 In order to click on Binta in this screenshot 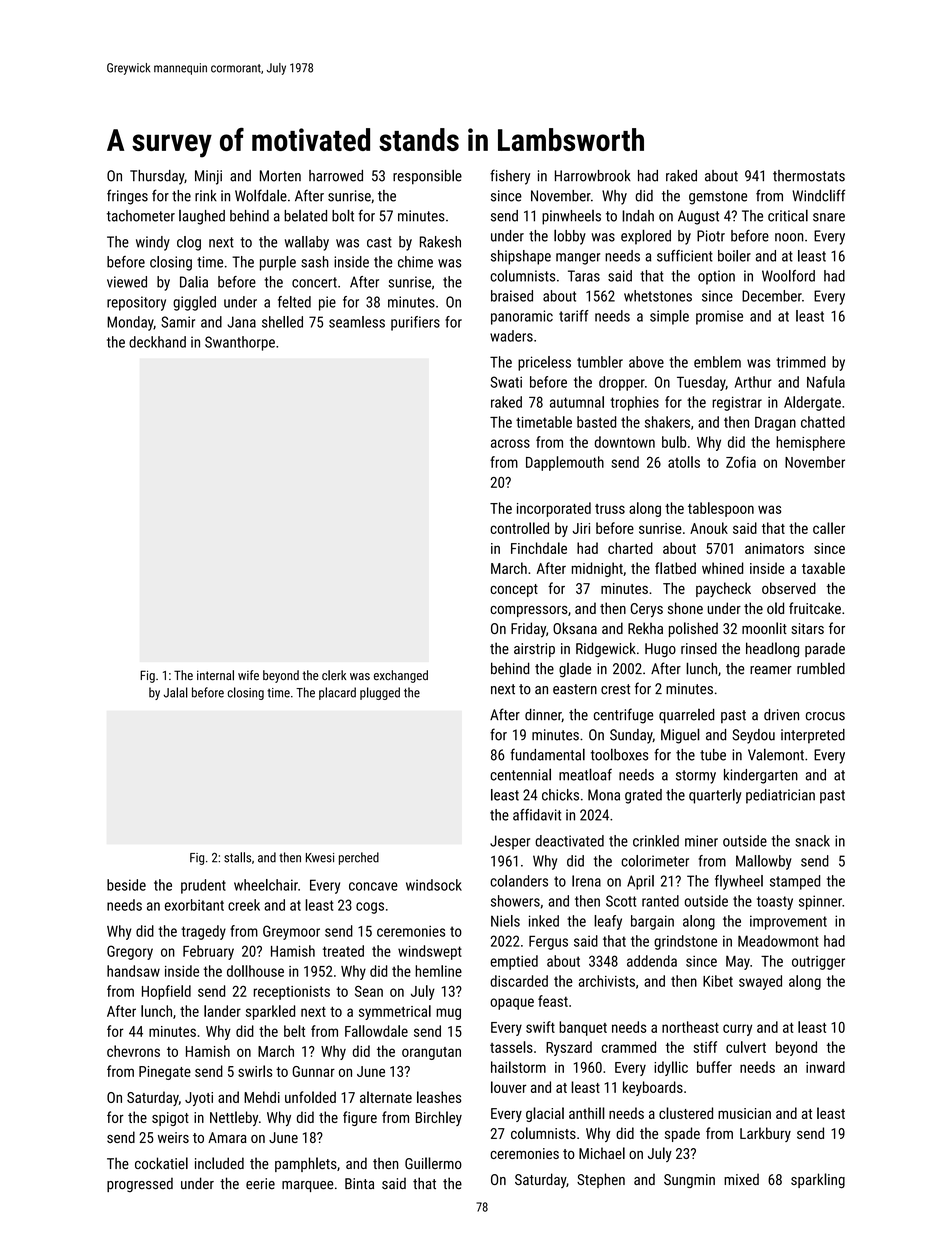, I will do `click(359, 1183)`.
